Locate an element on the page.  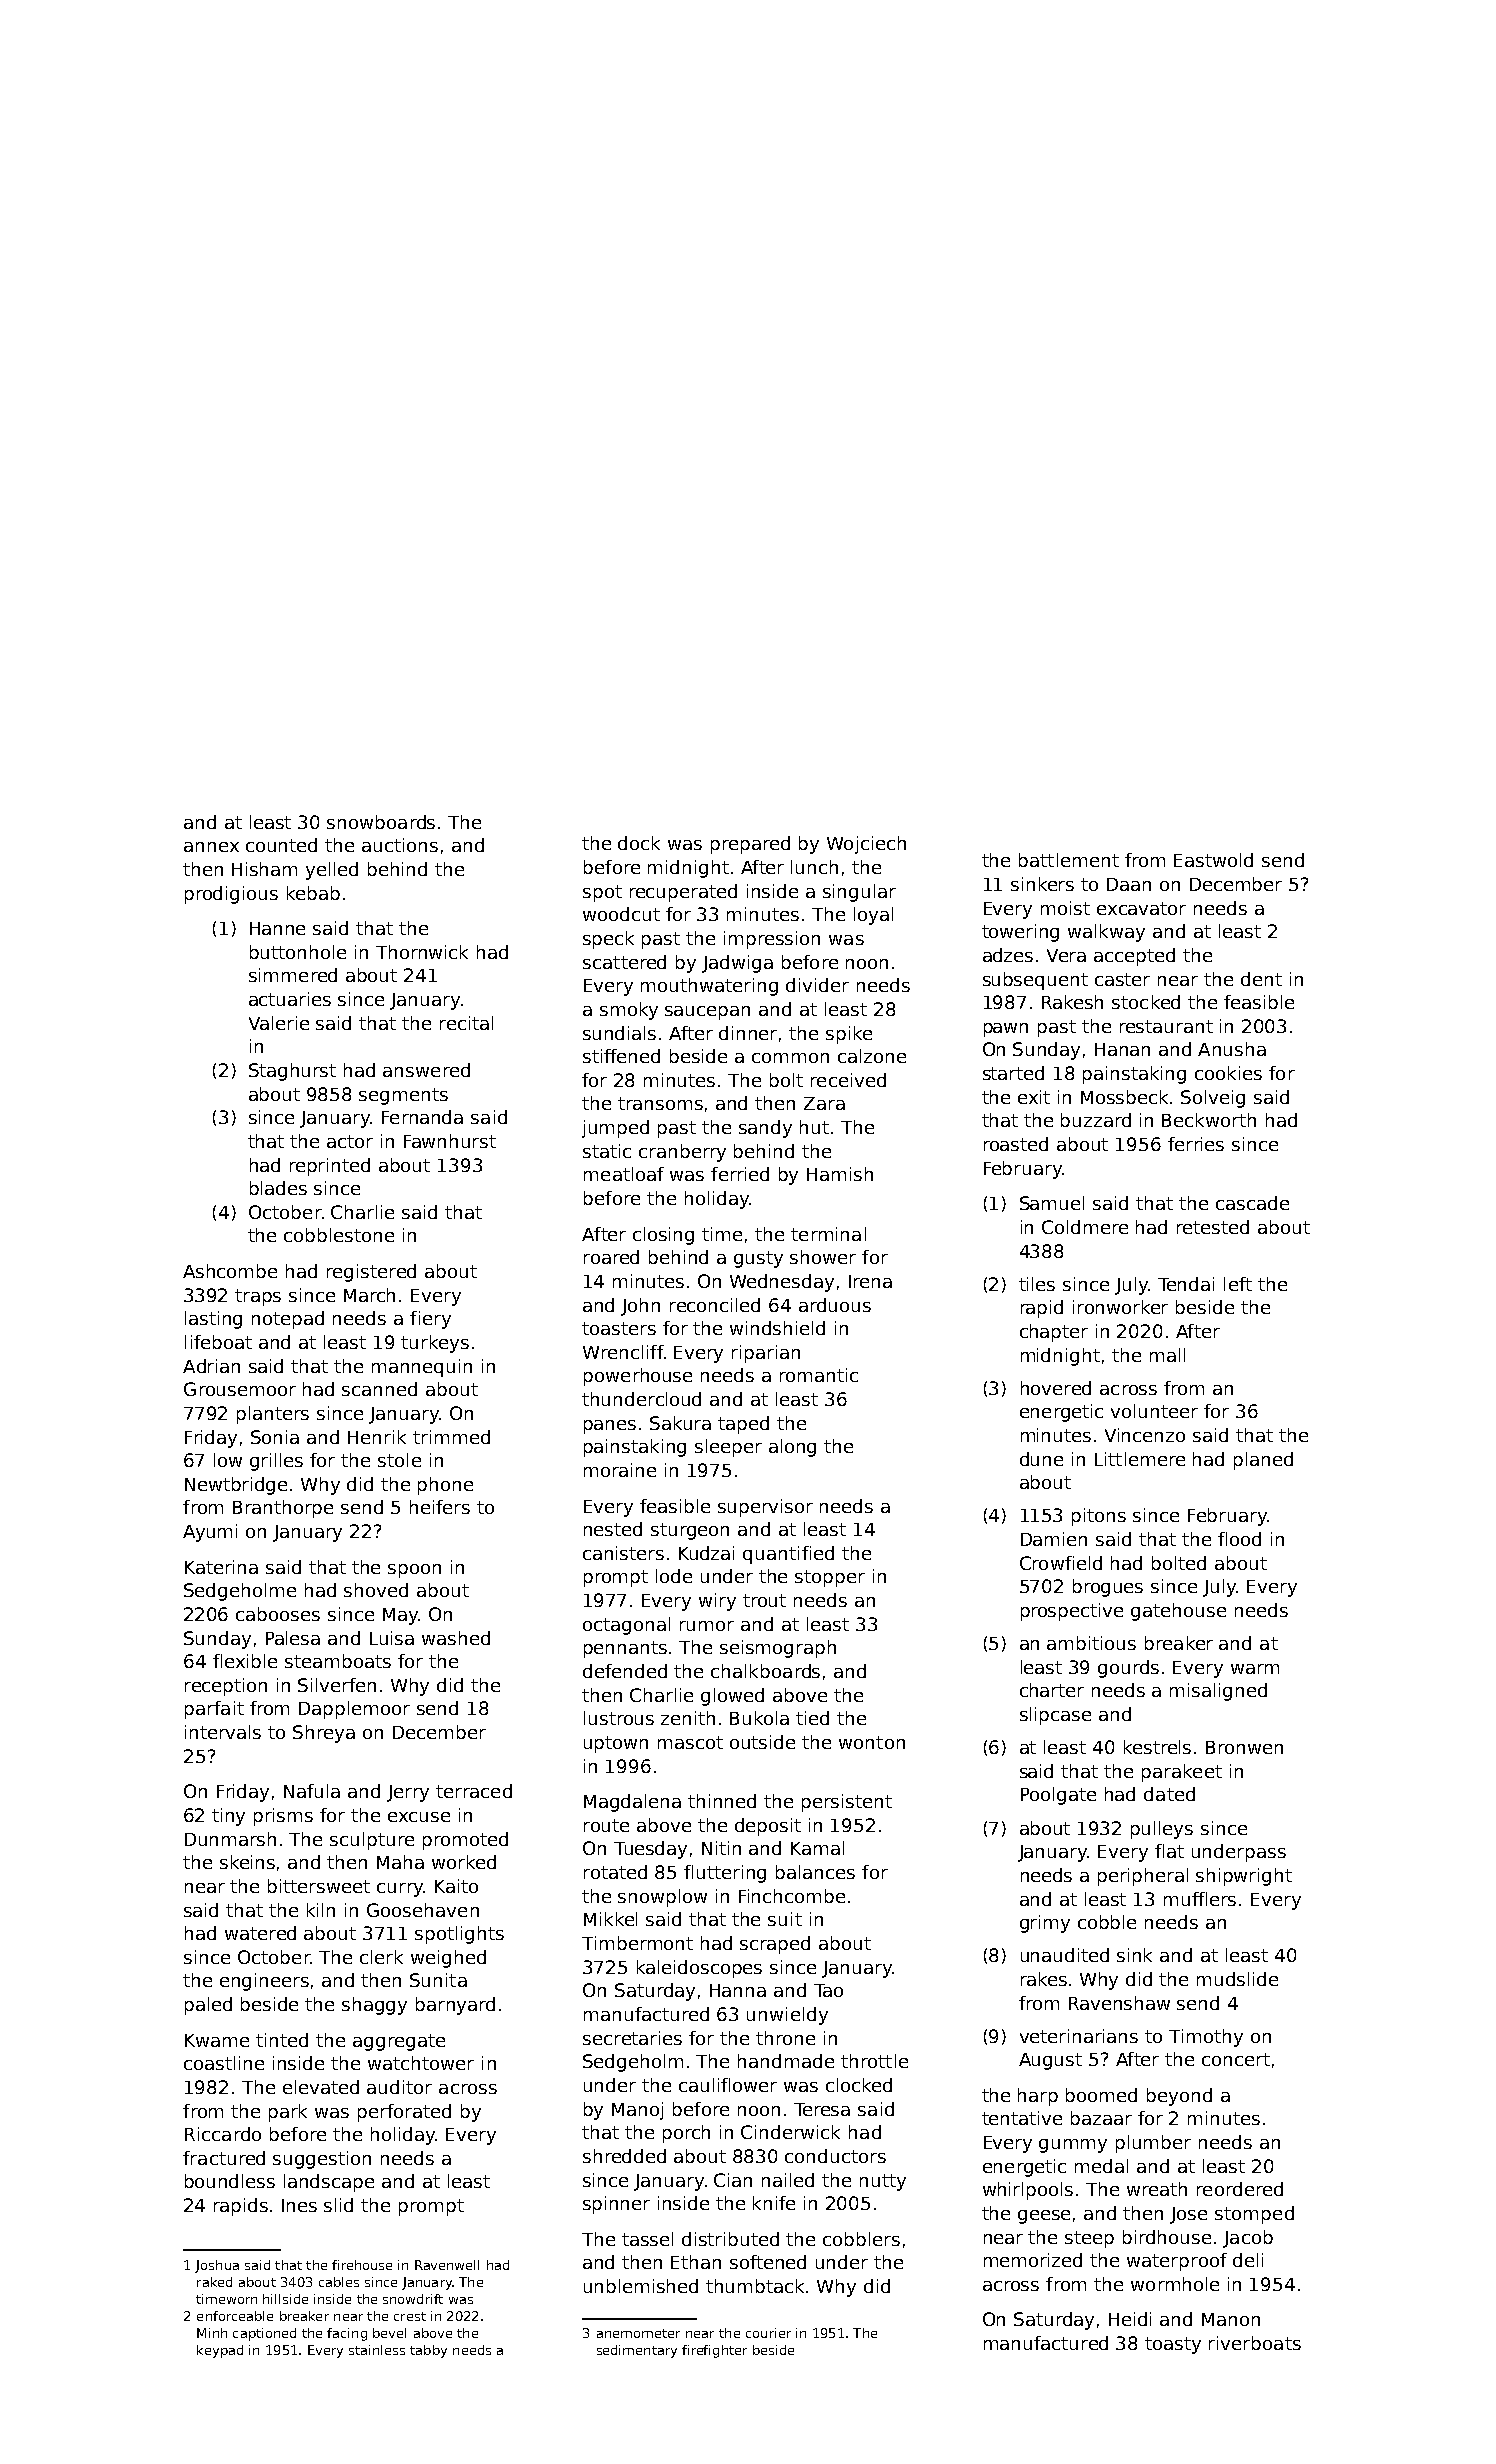
elevated is located at coordinates (321, 2087).
